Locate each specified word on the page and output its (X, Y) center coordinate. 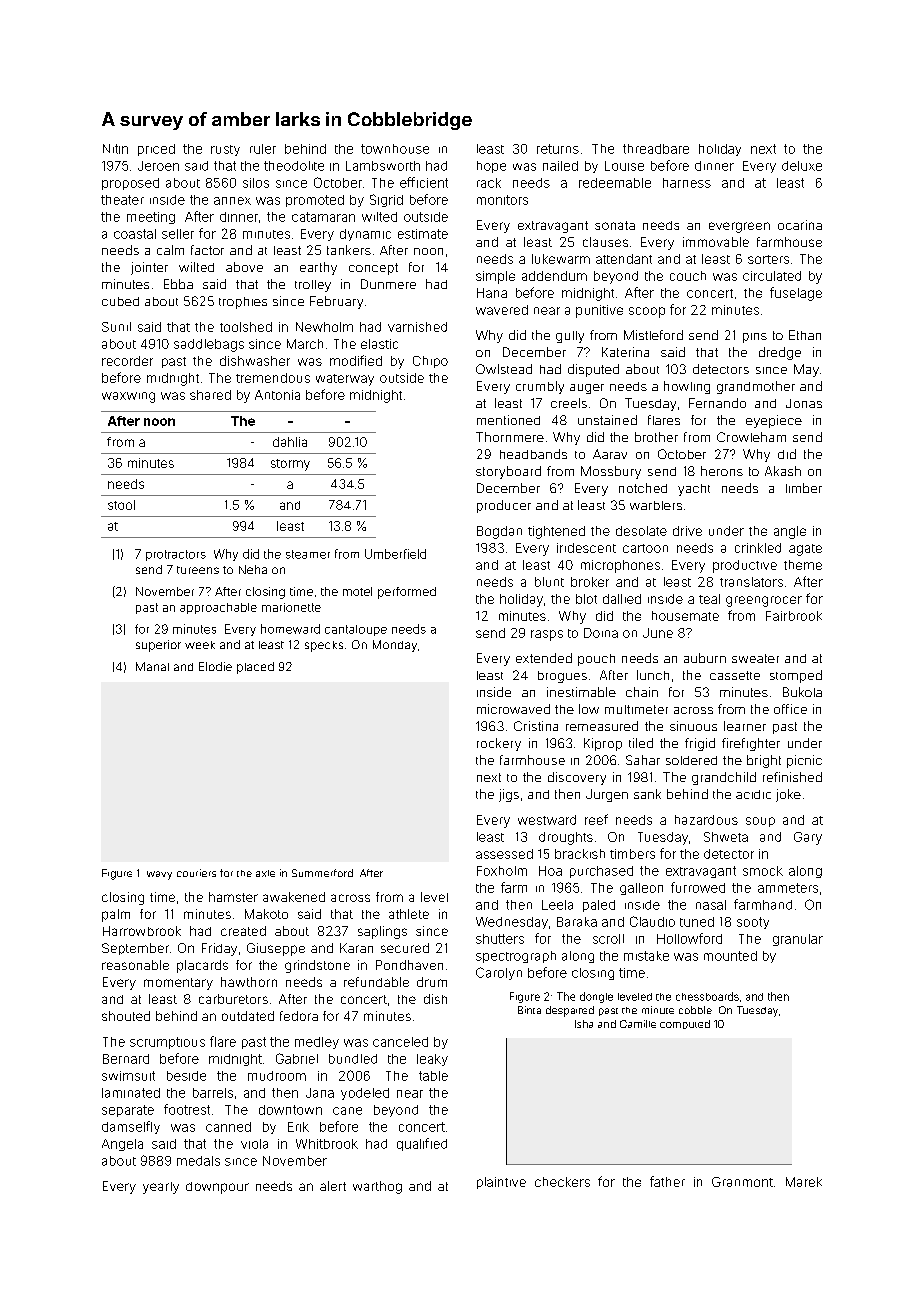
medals (198, 1161)
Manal (152, 666)
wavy (159, 875)
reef (596, 819)
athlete (409, 914)
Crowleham (751, 437)
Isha (584, 1024)
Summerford (322, 873)
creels (569, 403)
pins (755, 338)
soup (760, 822)
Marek (804, 1182)
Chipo (430, 362)
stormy (290, 465)
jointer (149, 268)
